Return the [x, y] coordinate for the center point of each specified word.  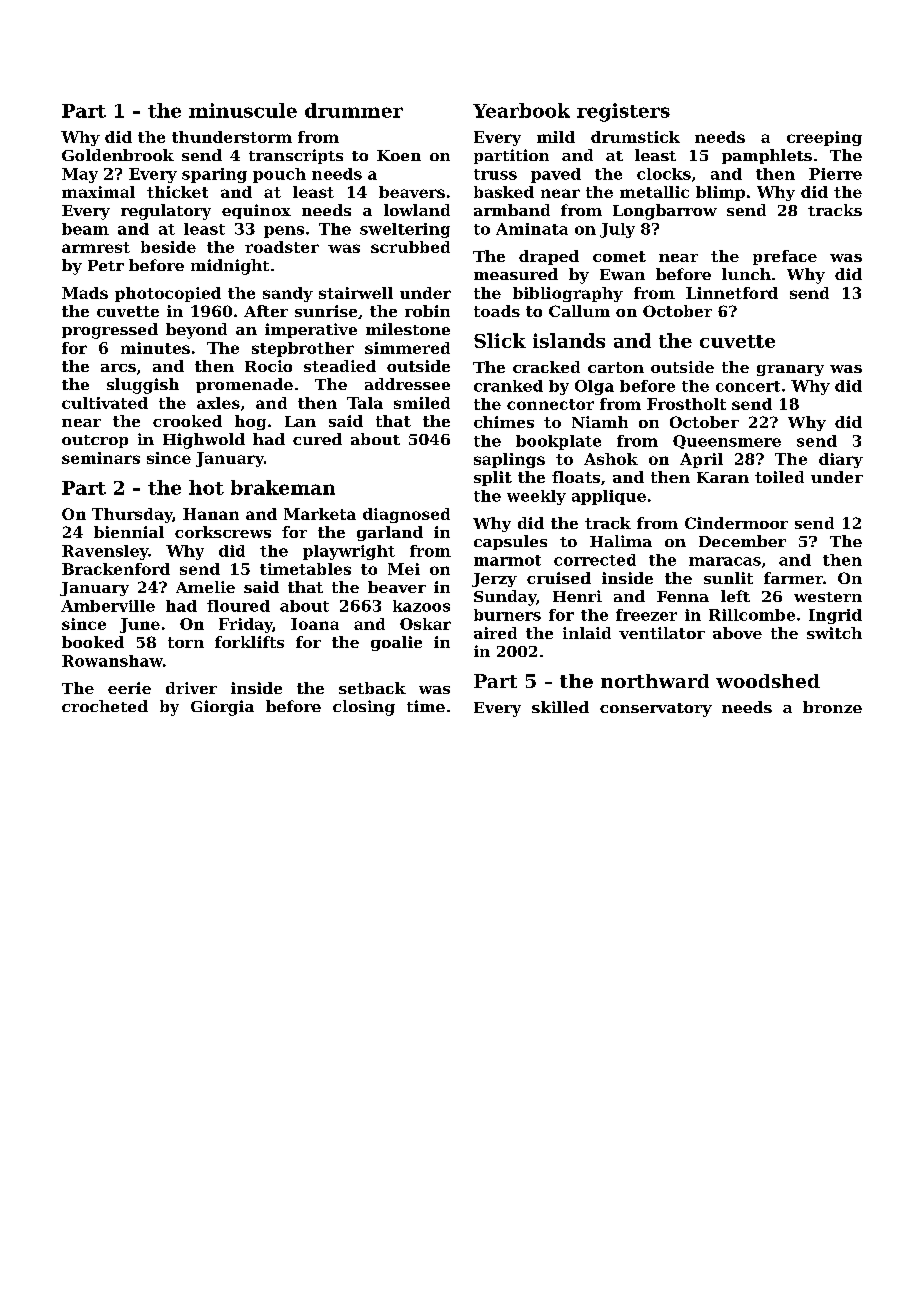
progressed [110, 331]
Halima [621, 541]
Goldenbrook [118, 155]
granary [790, 370]
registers [623, 112]
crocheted [105, 706]
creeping [824, 138]
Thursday [132, 515]
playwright [349, 552]
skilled [560, 707]
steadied [340, 366]
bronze [832, 707]
